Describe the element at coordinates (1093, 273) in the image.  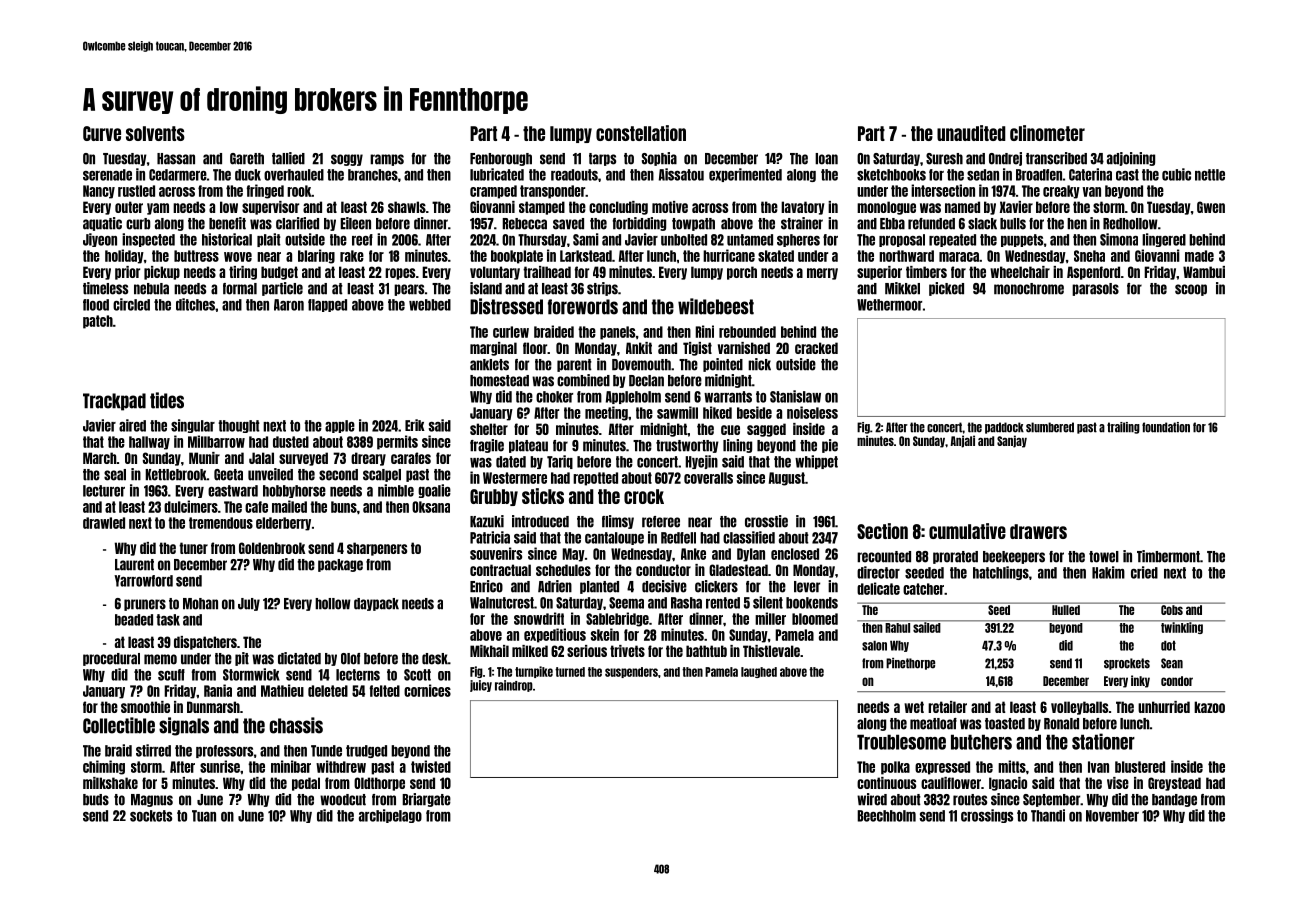
I see `Aspenford` at that location.
